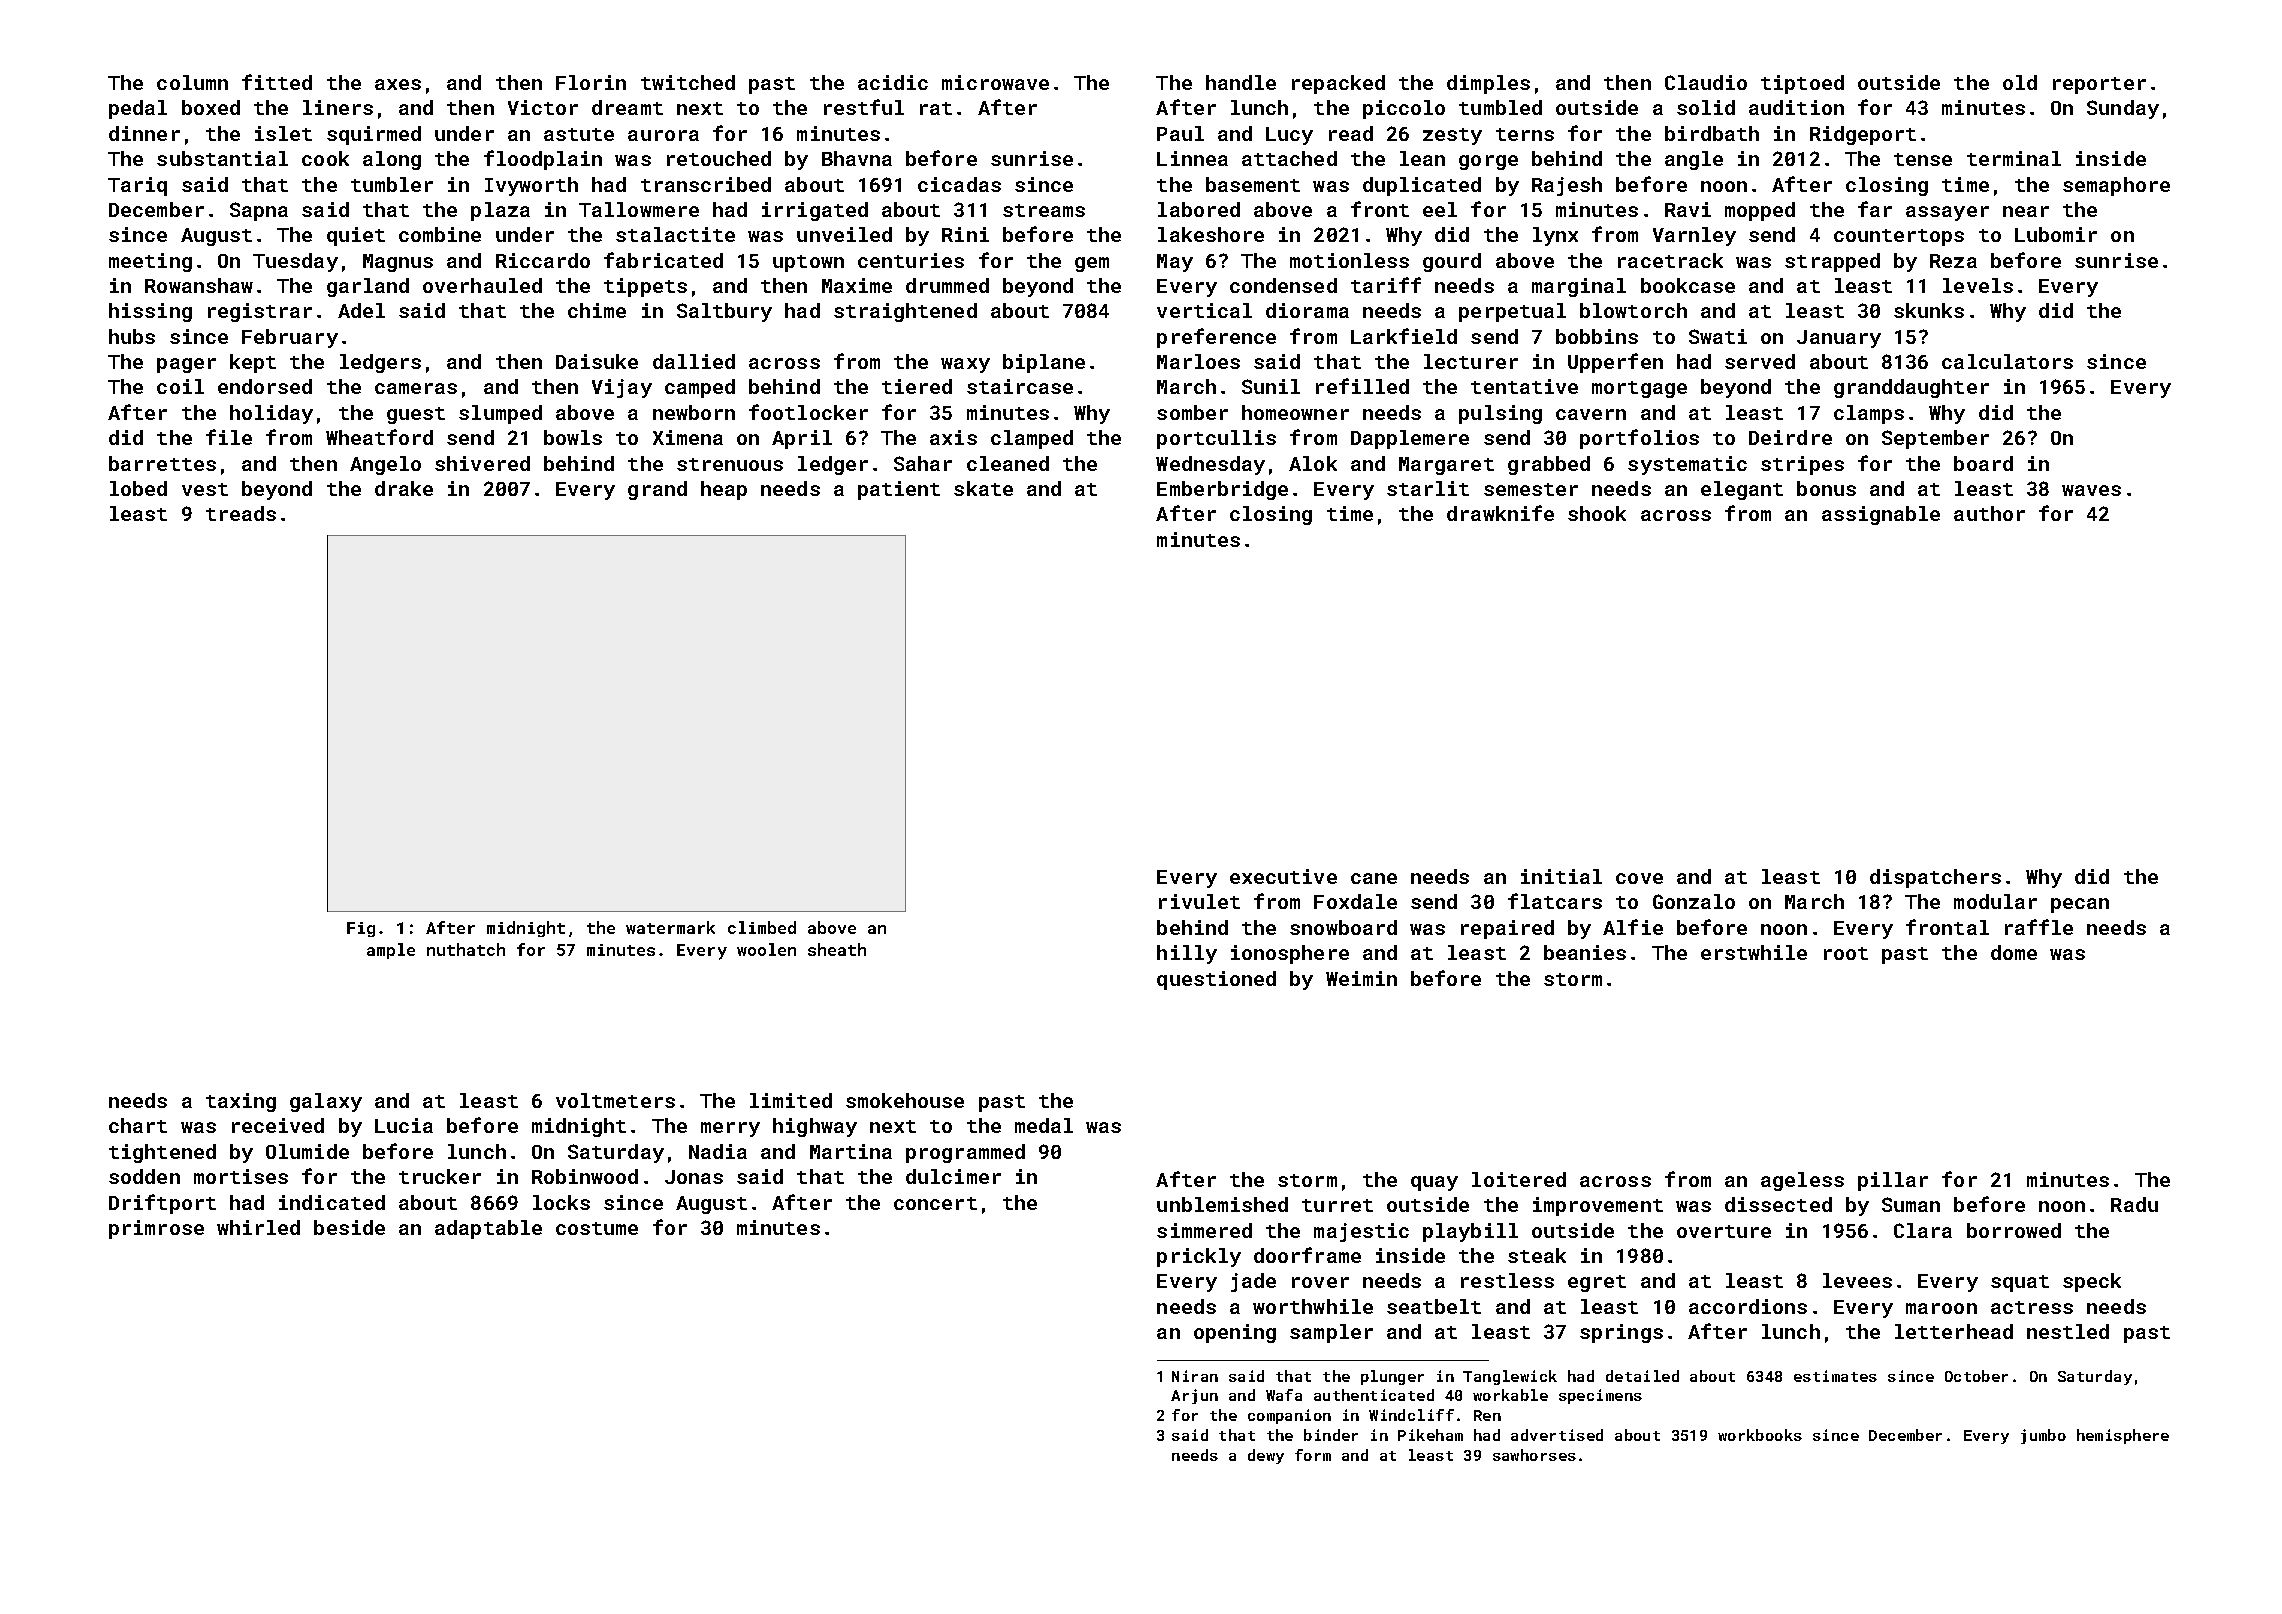 This screenshot has height=1614, width=2282. Describe the element at coordinates (258, 1227) in the screenshot. I see `whirled` at that location.
